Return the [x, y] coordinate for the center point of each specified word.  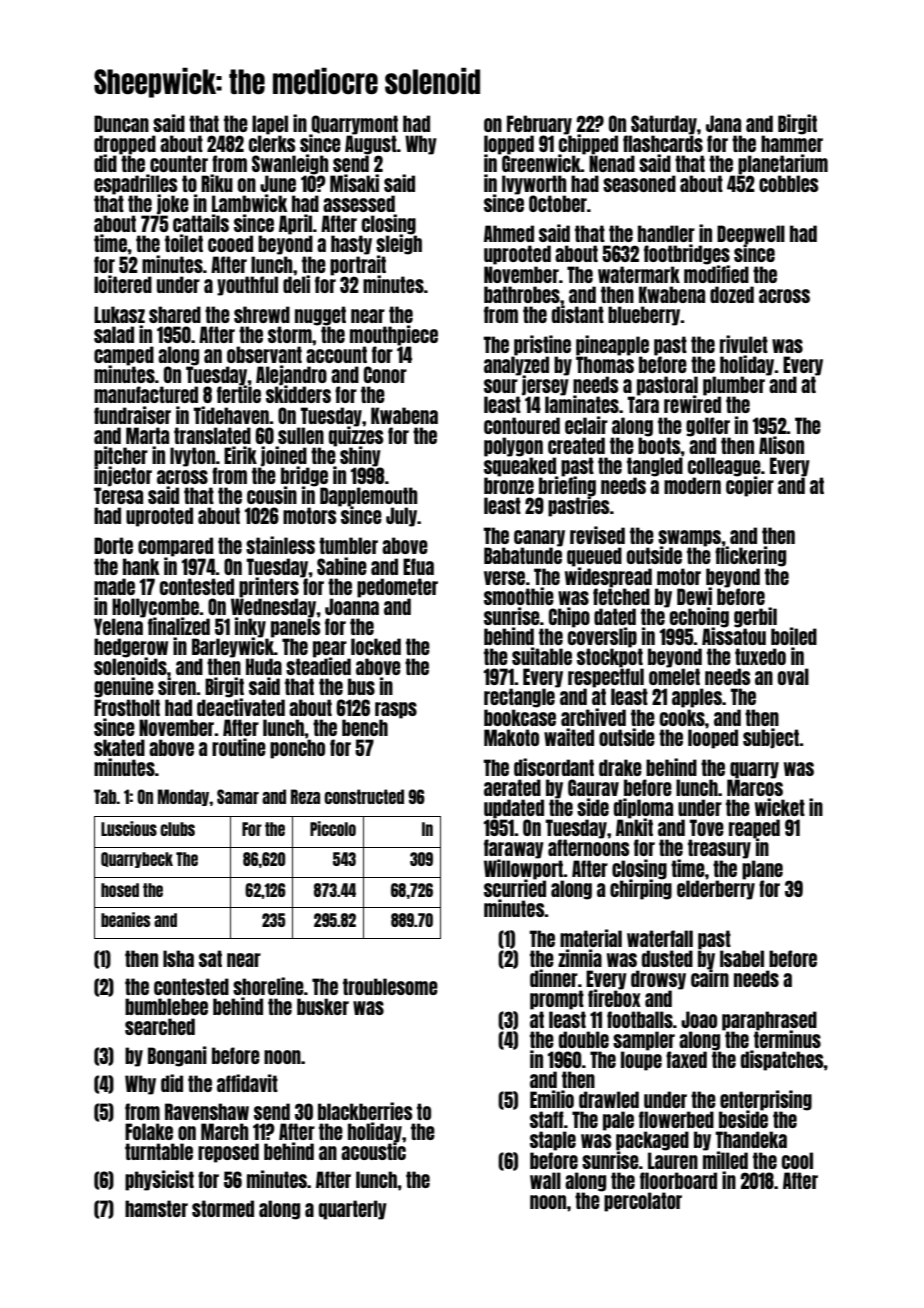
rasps [396, 710]
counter [179, 163]
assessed [359, 203]
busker [323, 1006]
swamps [690, 538]
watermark [639, 274]
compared [175, 547]
